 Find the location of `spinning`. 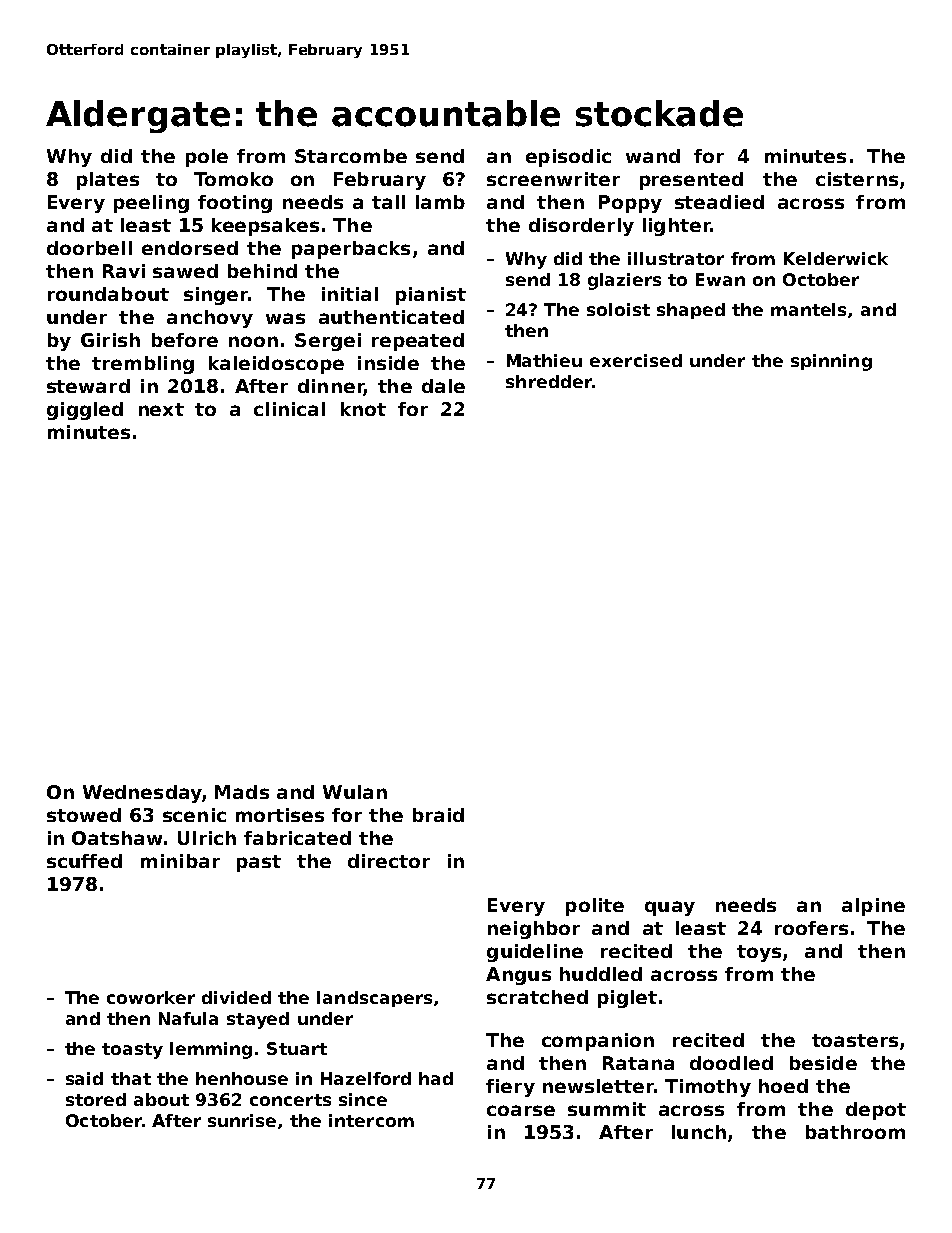

spinning is located at coordinates (831, 362).
